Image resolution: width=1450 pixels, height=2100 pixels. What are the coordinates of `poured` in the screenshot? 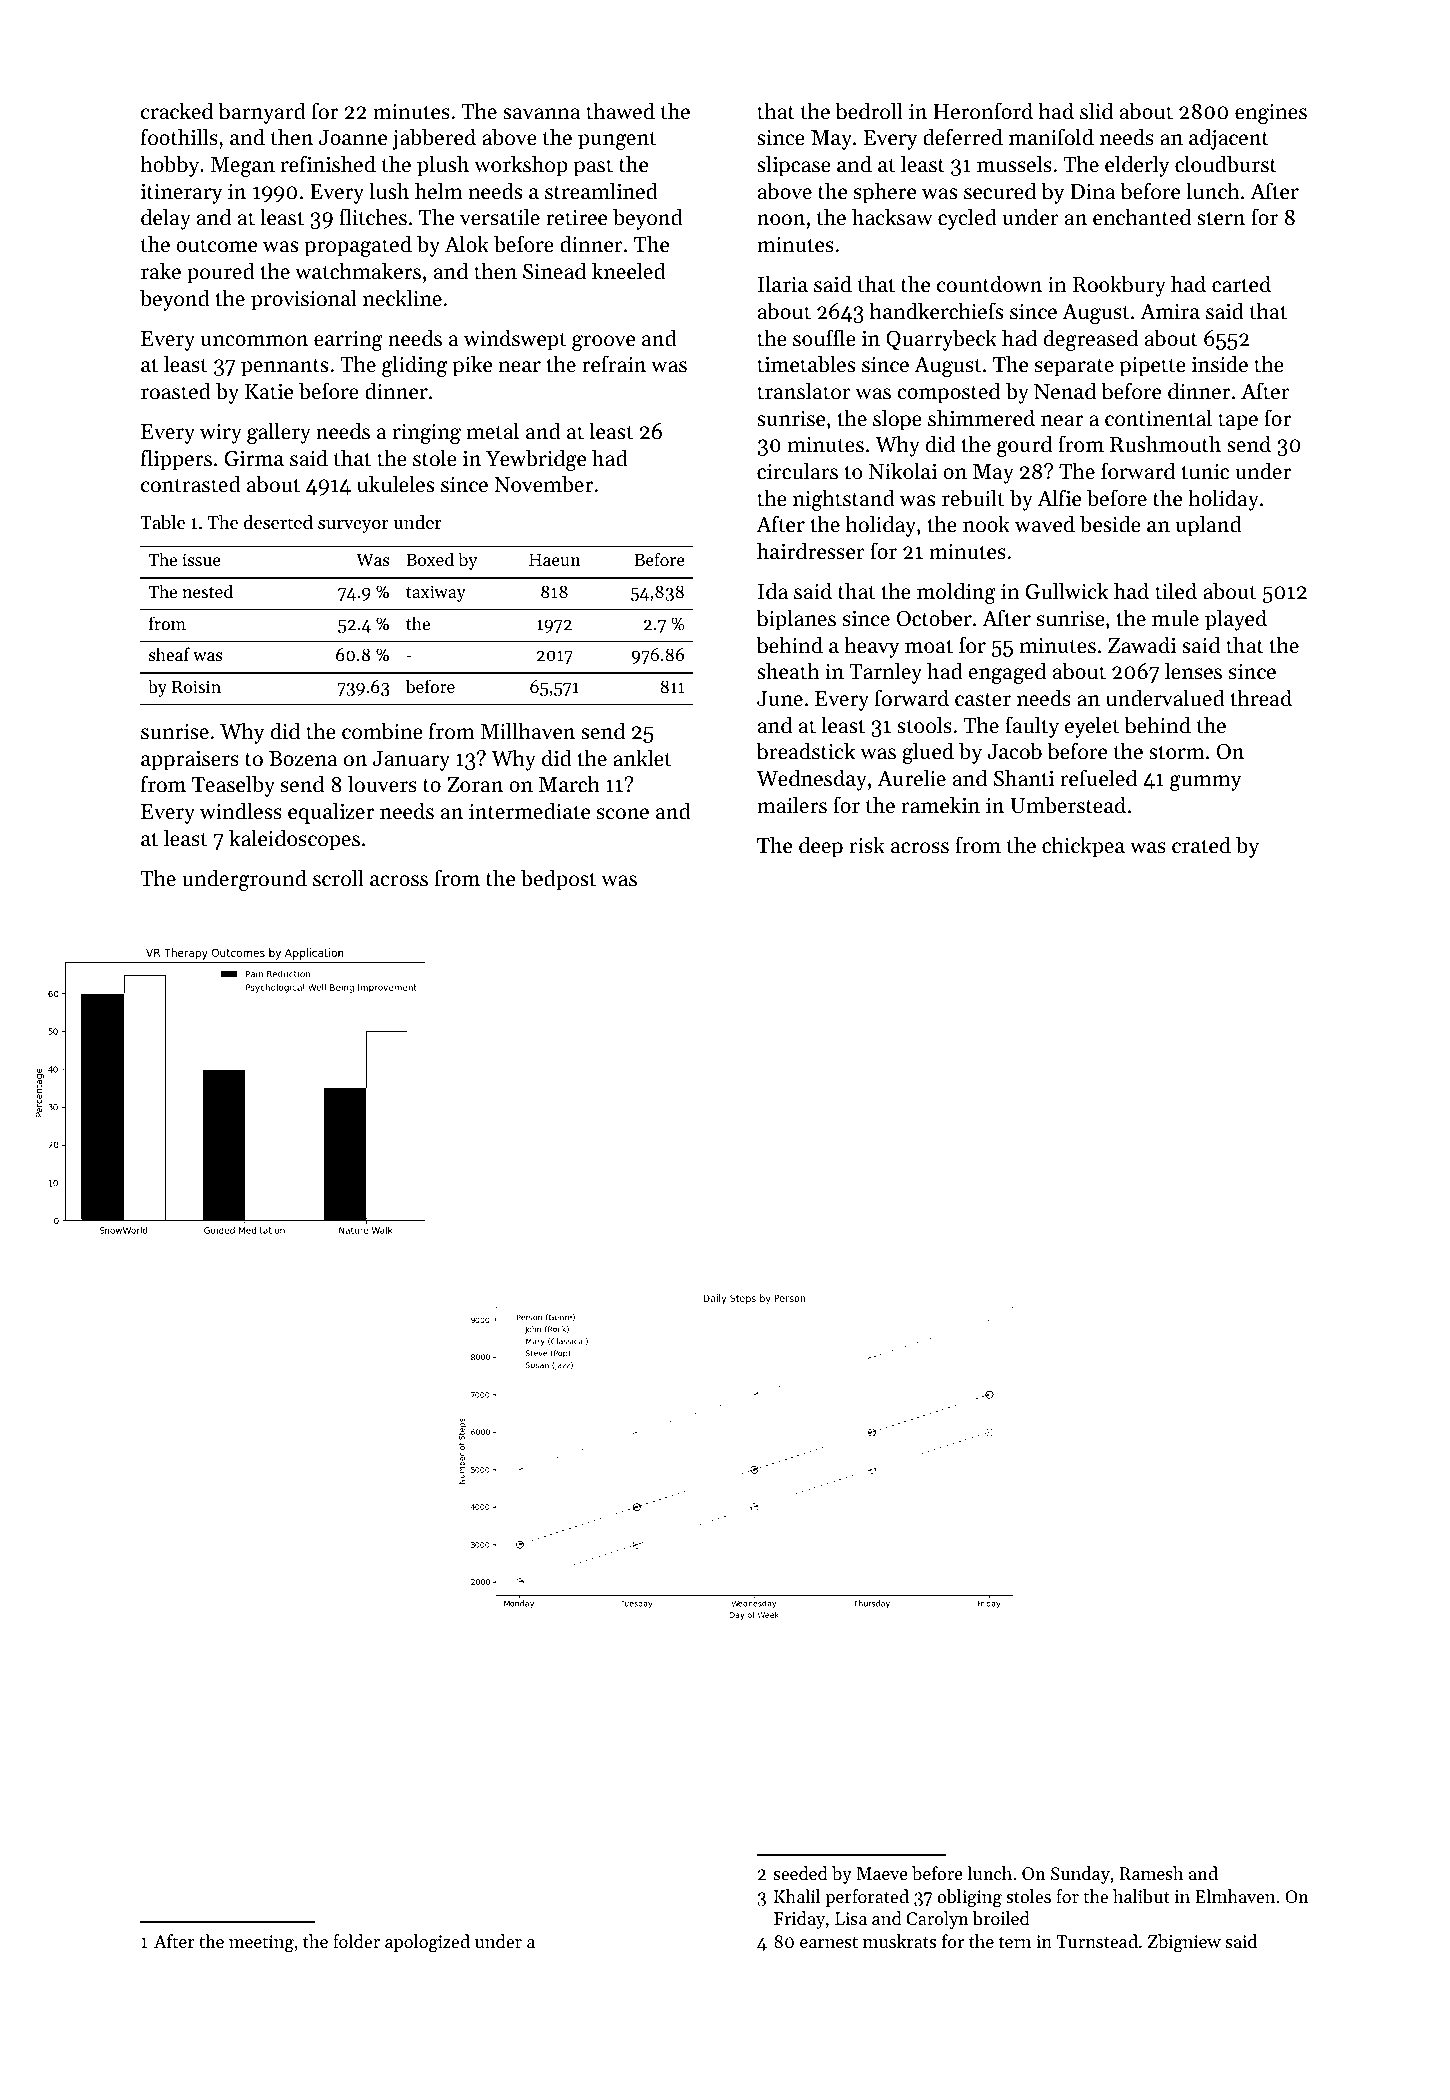 It's located at (221, 273).
